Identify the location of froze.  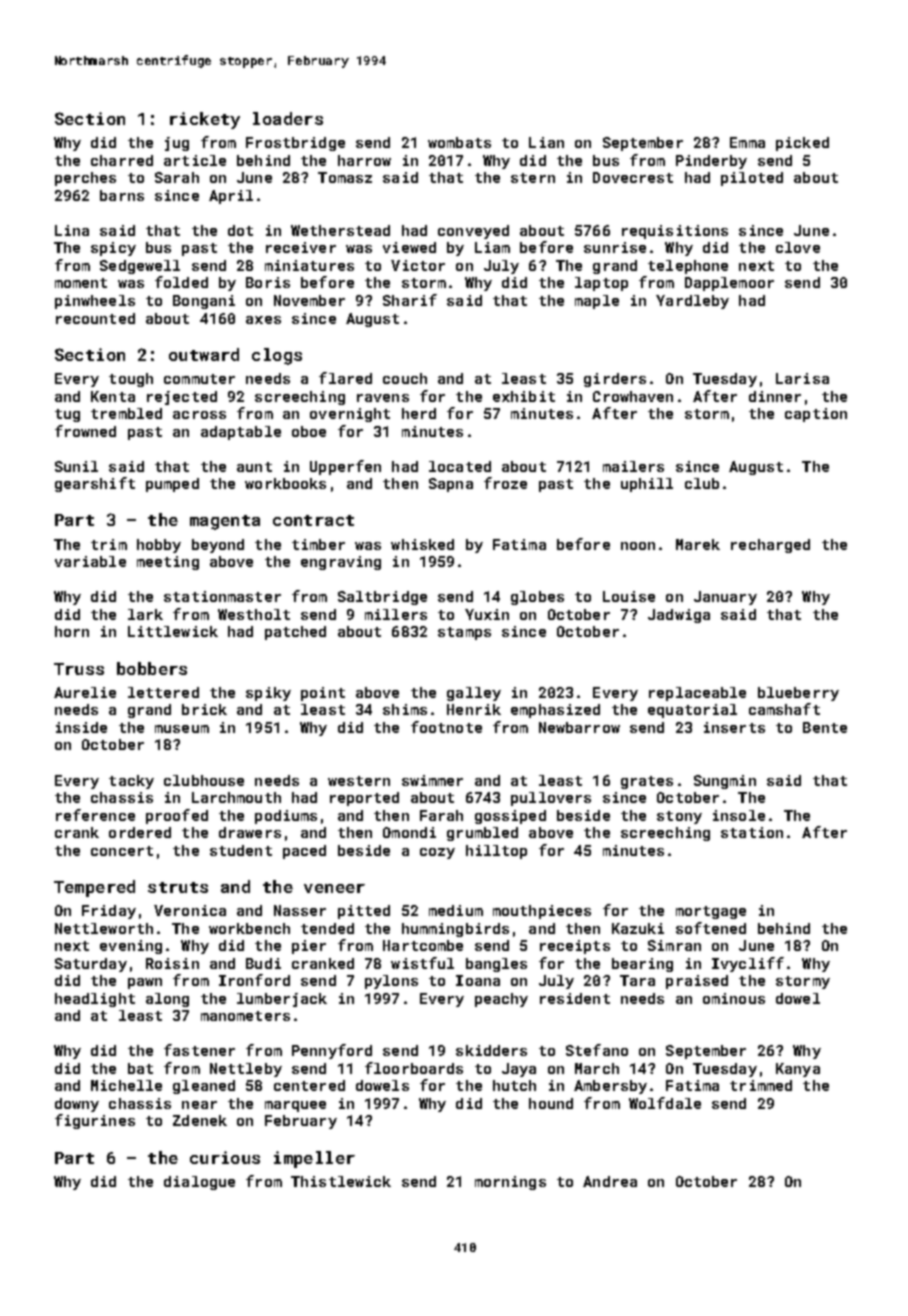
(505, 483).
